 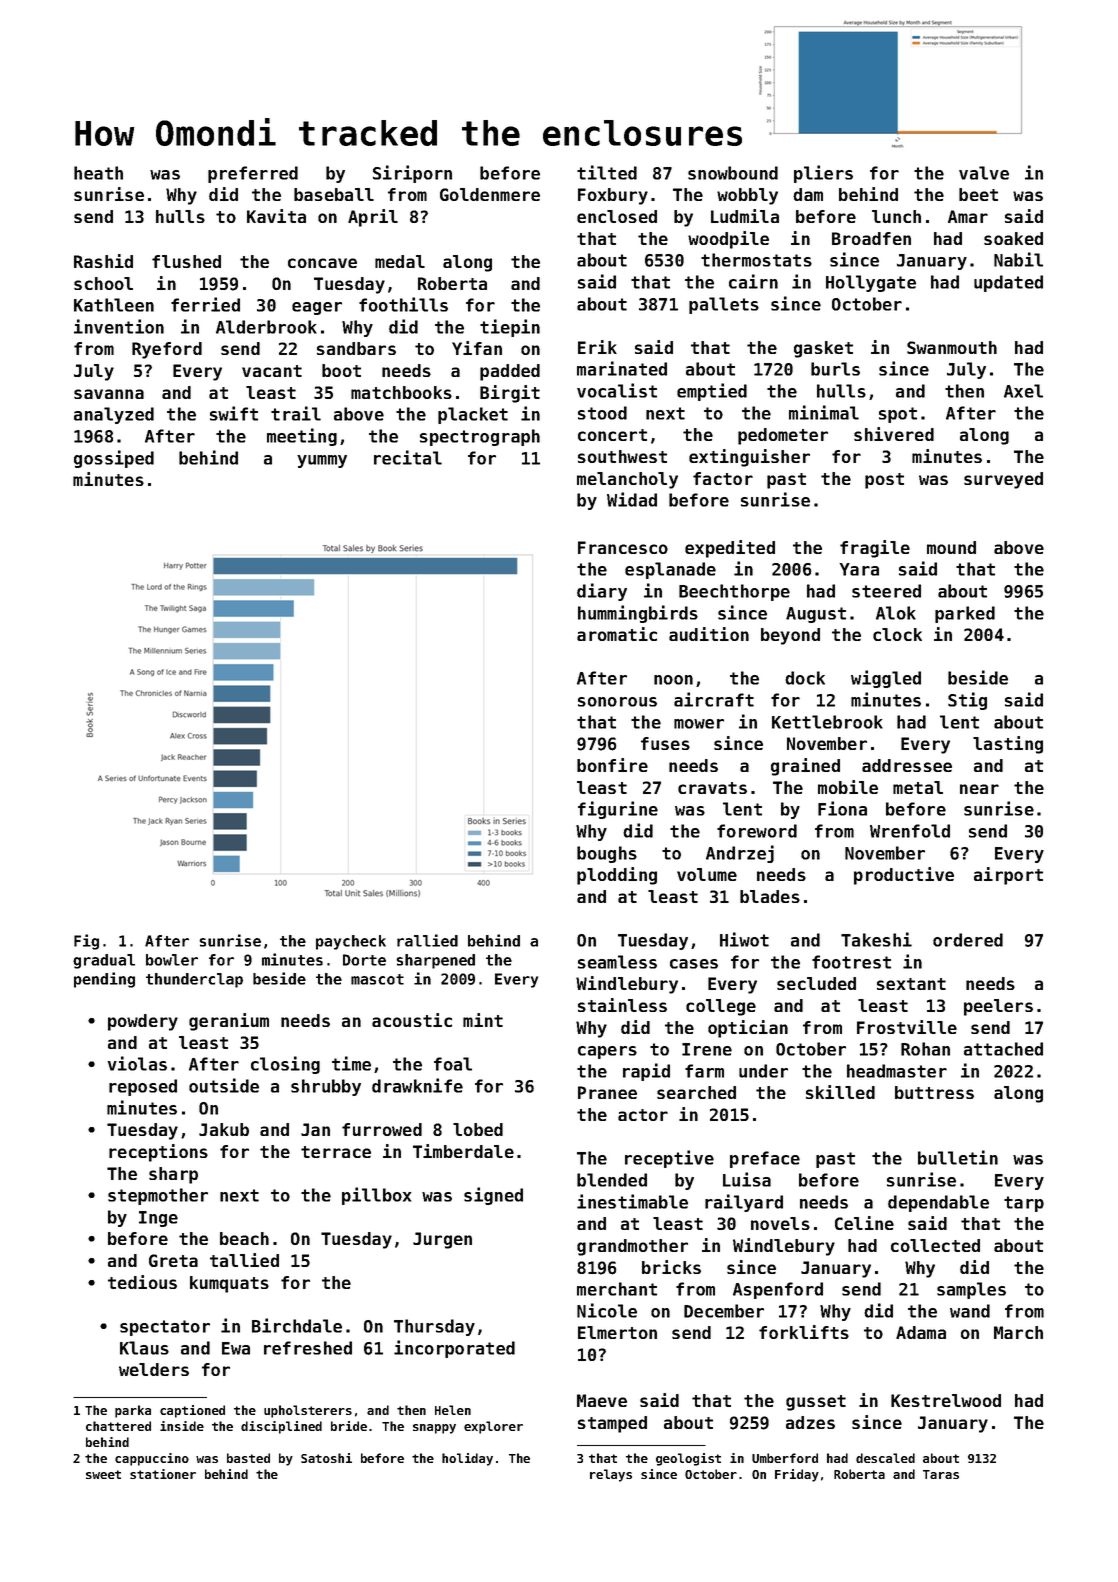 I want to click on reposed, so click(x=143, y=1087).
